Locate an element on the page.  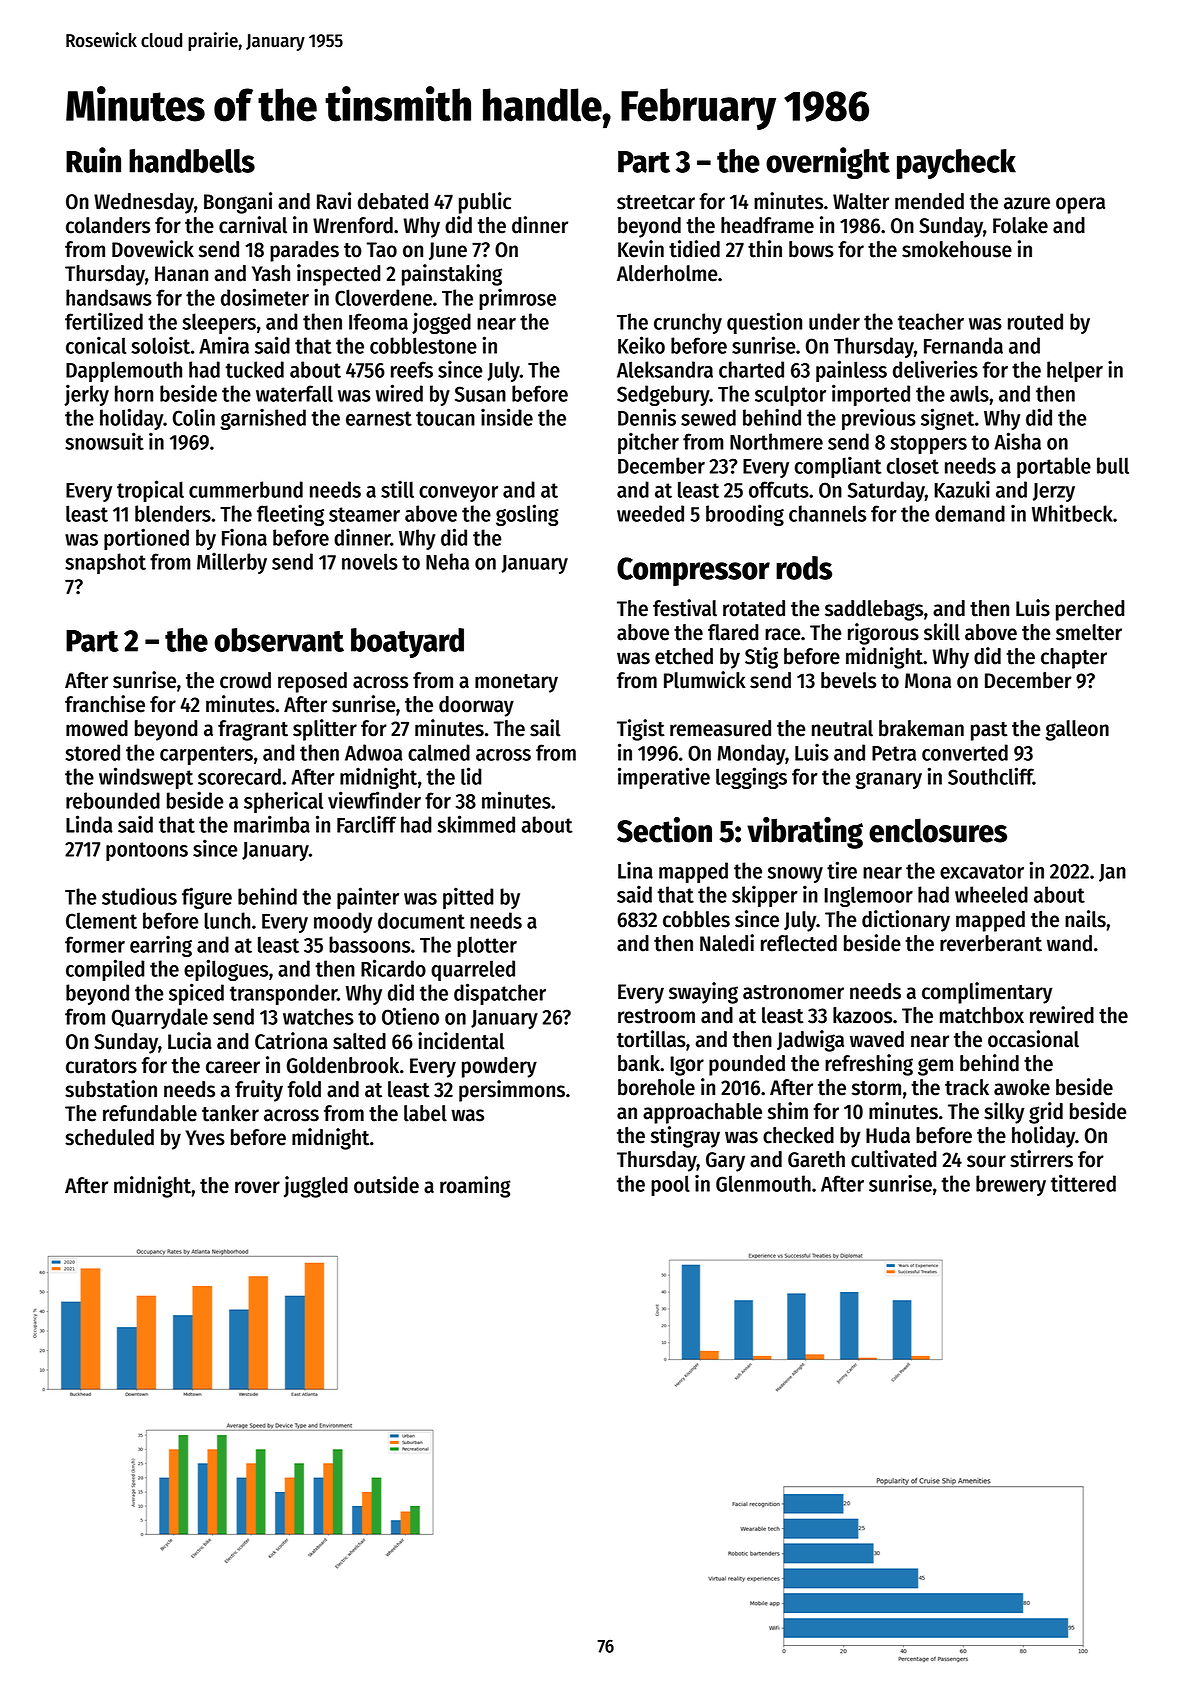
gem is located at coordinates (935, 1067).
